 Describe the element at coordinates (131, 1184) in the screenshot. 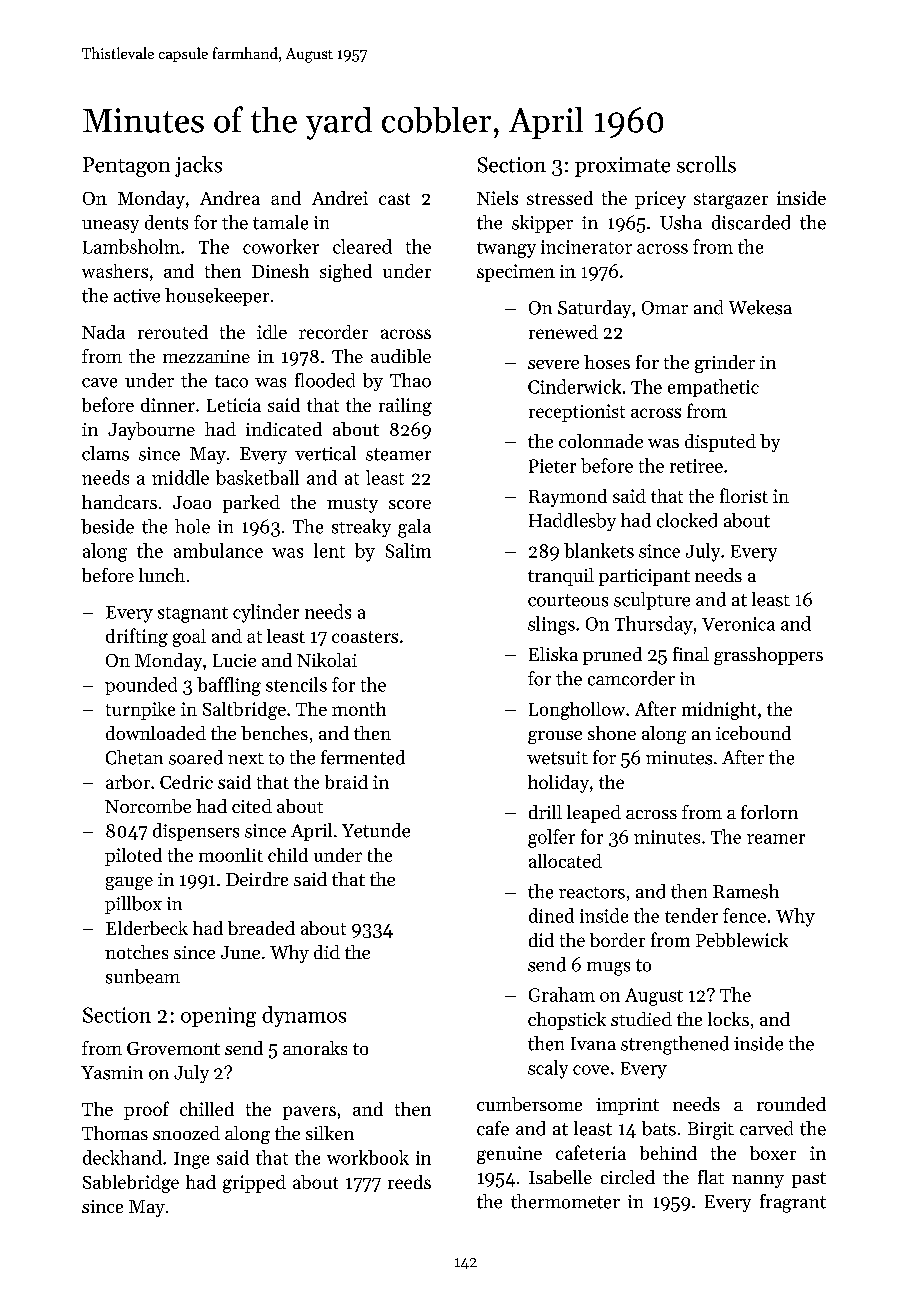

I see `Sablebridge` at that location.
